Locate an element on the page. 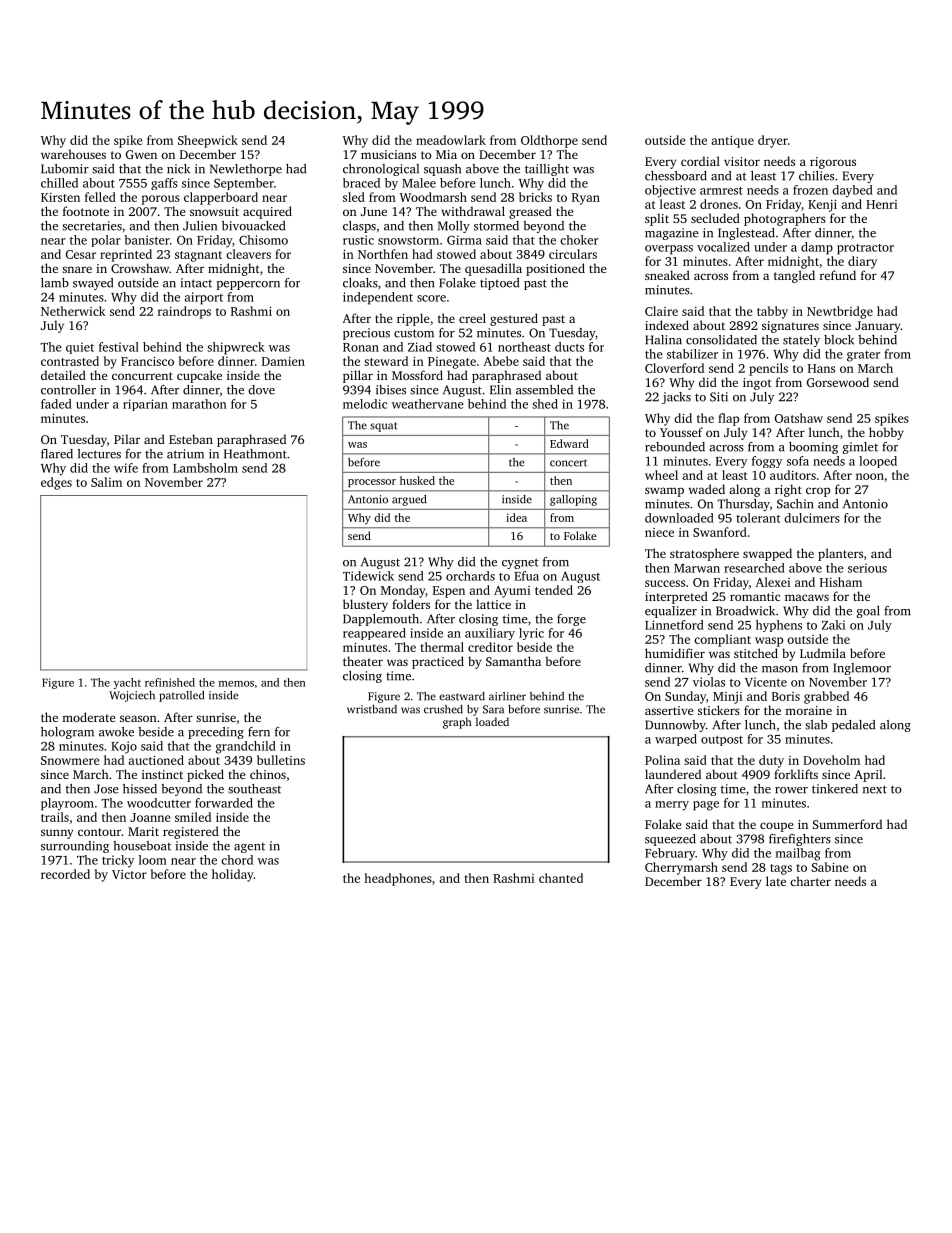 The height and width of the document is (1233, 952). Victor is located at coordinates (129, 874).
